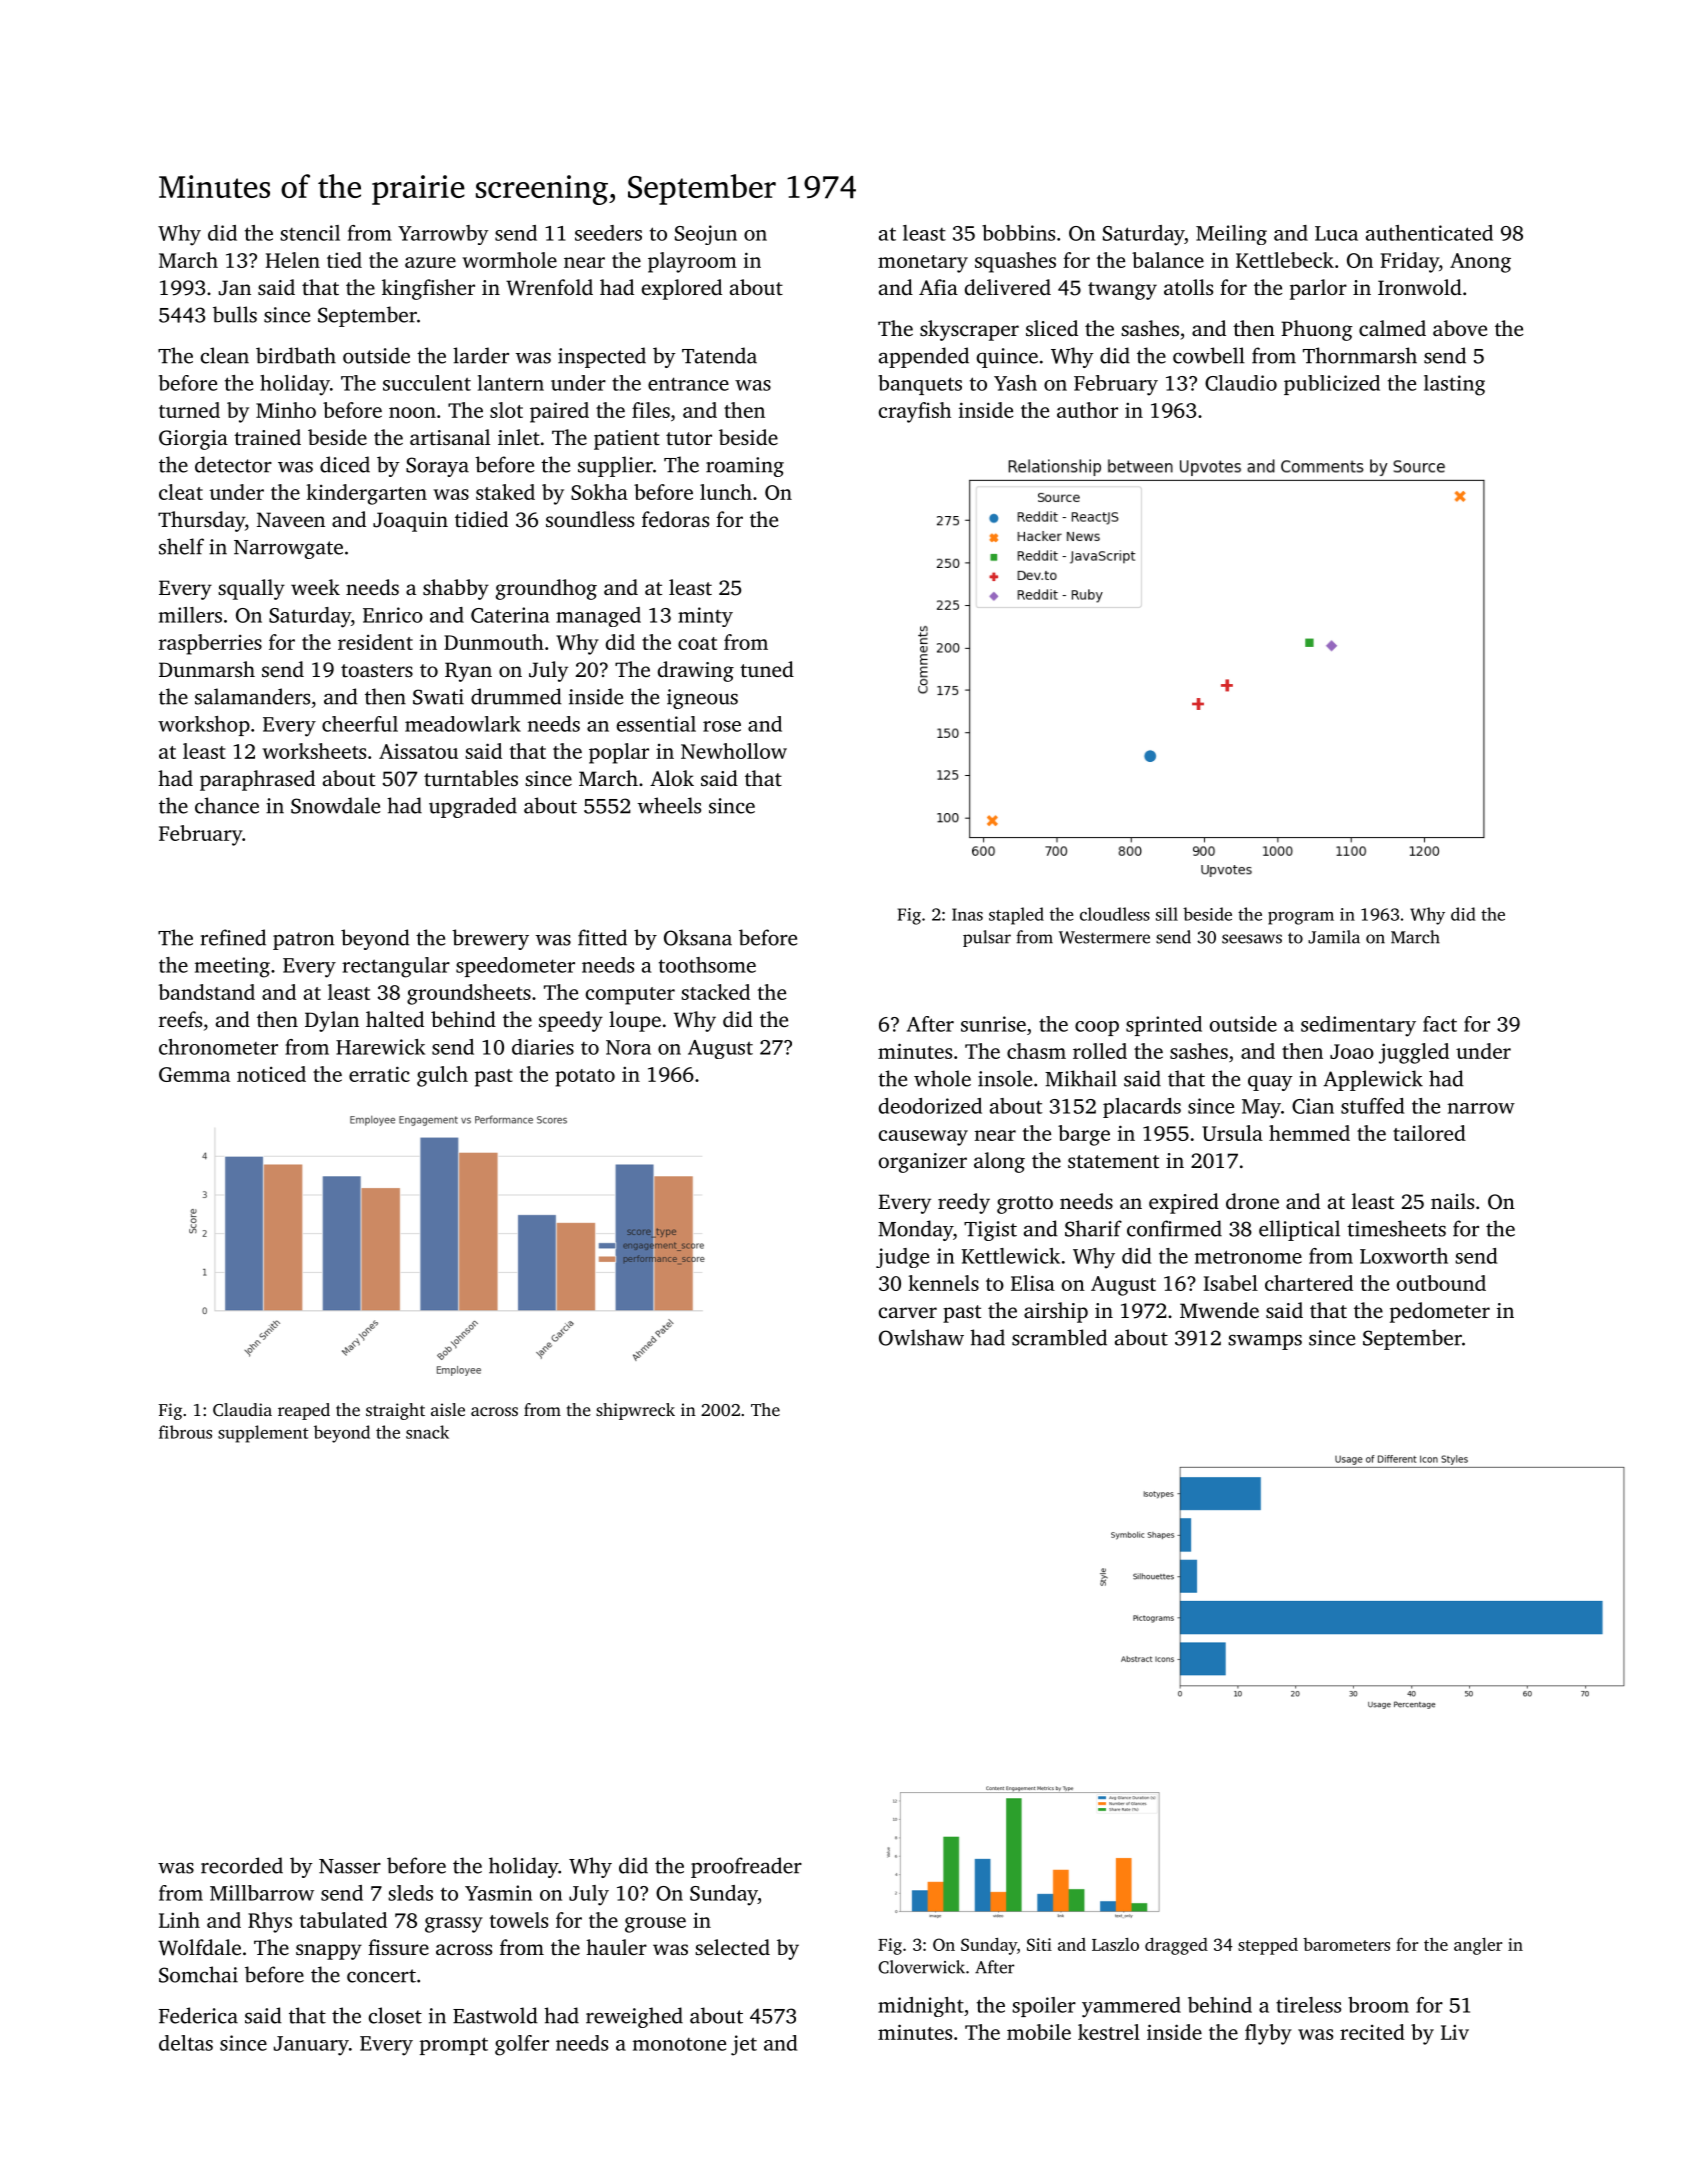 This page has width=1683, height=2178. Describe the element at coordinates (1334, 937) in the page. I see `Jamila` at that location.
